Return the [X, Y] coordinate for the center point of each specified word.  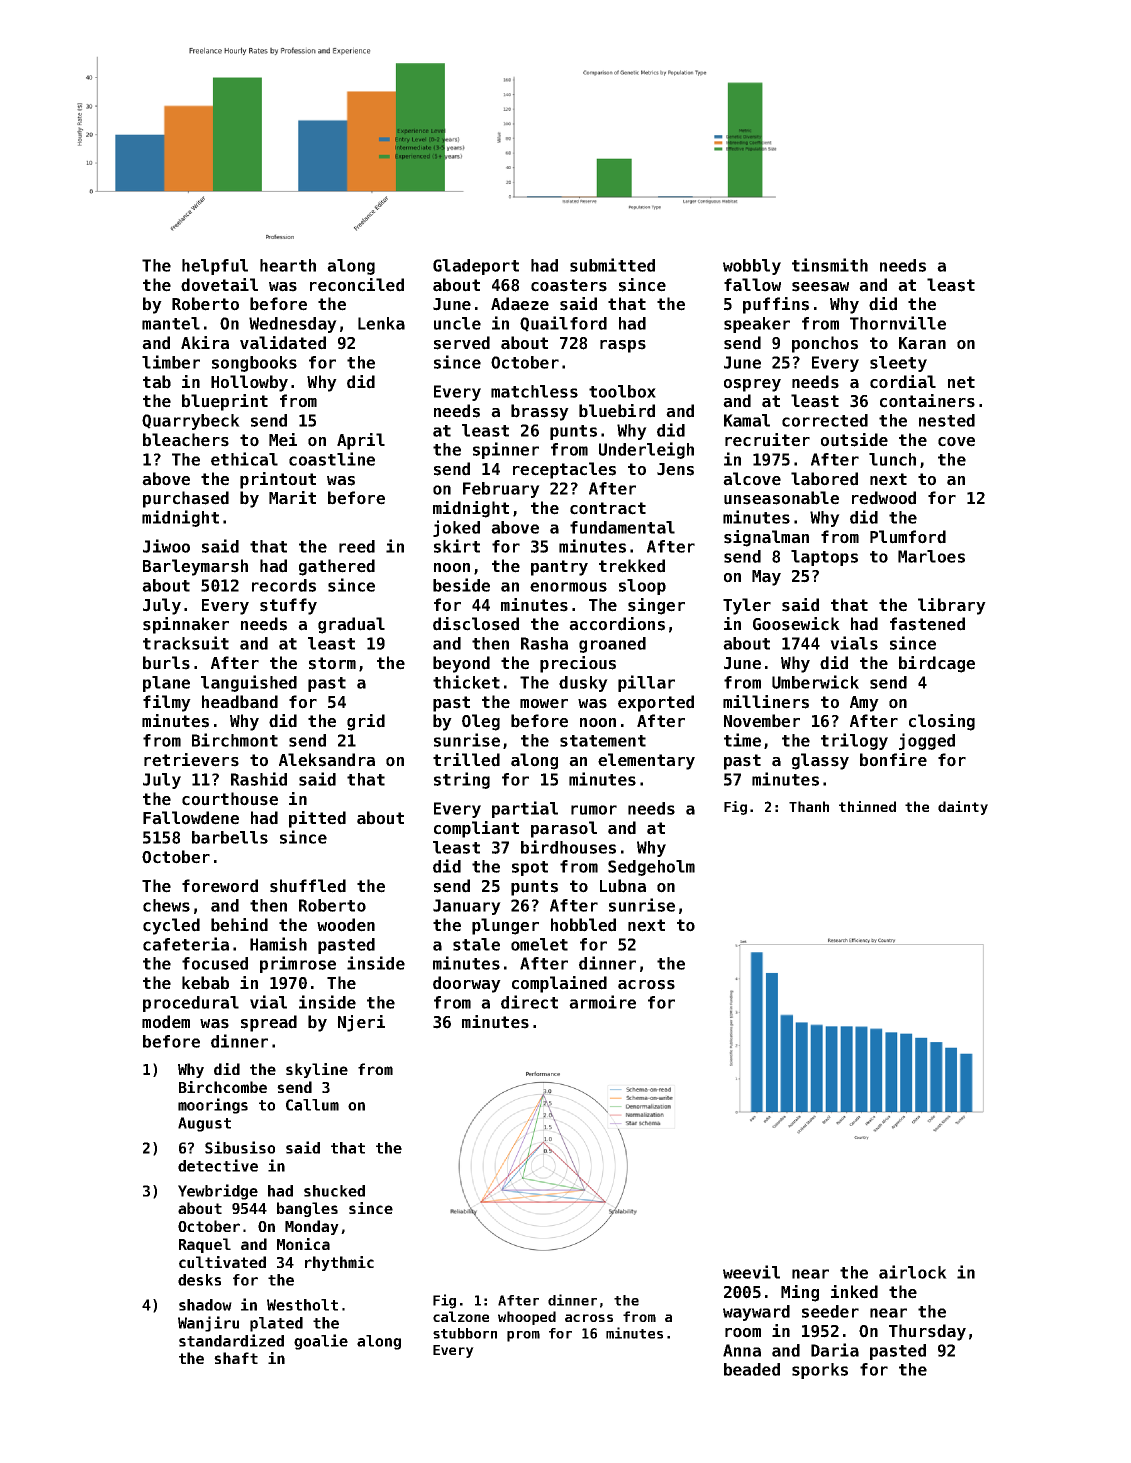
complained [559, 984]
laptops [824, 558]
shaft [236, 1358]
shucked [334, 1191]
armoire [602, 1002]
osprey [752, 385]
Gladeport [476, 267]
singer [656, 606]
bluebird [617, 411]
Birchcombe [223, 1087]
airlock [913, 1272]
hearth [288, 265]
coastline [332, 459]
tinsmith [830, 265]
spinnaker [186, 625]
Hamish [278, 944]
